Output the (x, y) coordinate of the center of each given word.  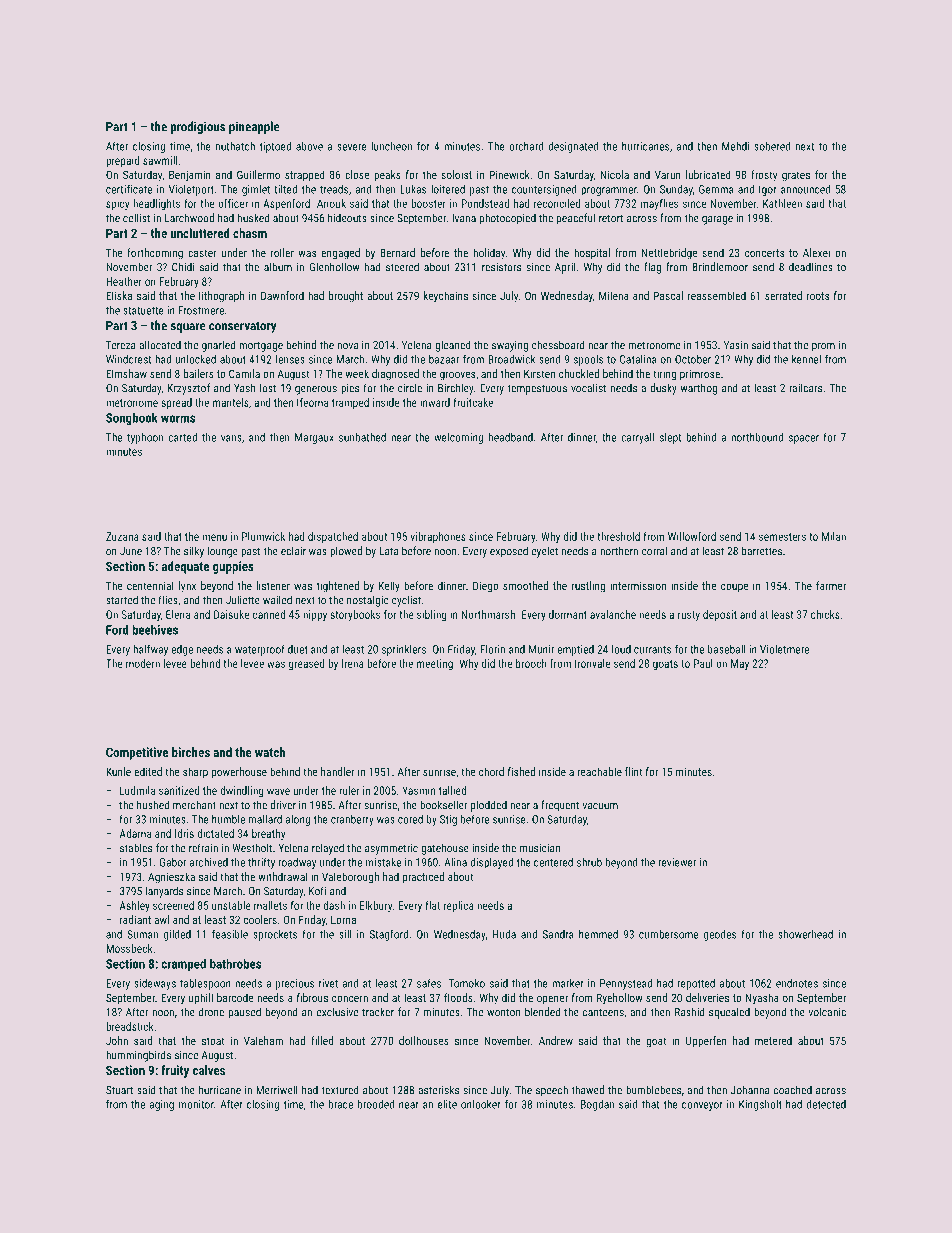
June (131, 551)
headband (511, 437)
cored (410, 819)
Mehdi (735, 146)
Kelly (389, 587)
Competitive (137, 753)
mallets (270, 905)
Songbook (132, 418)
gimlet (256, 190)
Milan (834, 536)
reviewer (677, 862)
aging (162, 1105)
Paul (703, 663)
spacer (804, 439)
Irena (353, 663)
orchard (526, 146)
